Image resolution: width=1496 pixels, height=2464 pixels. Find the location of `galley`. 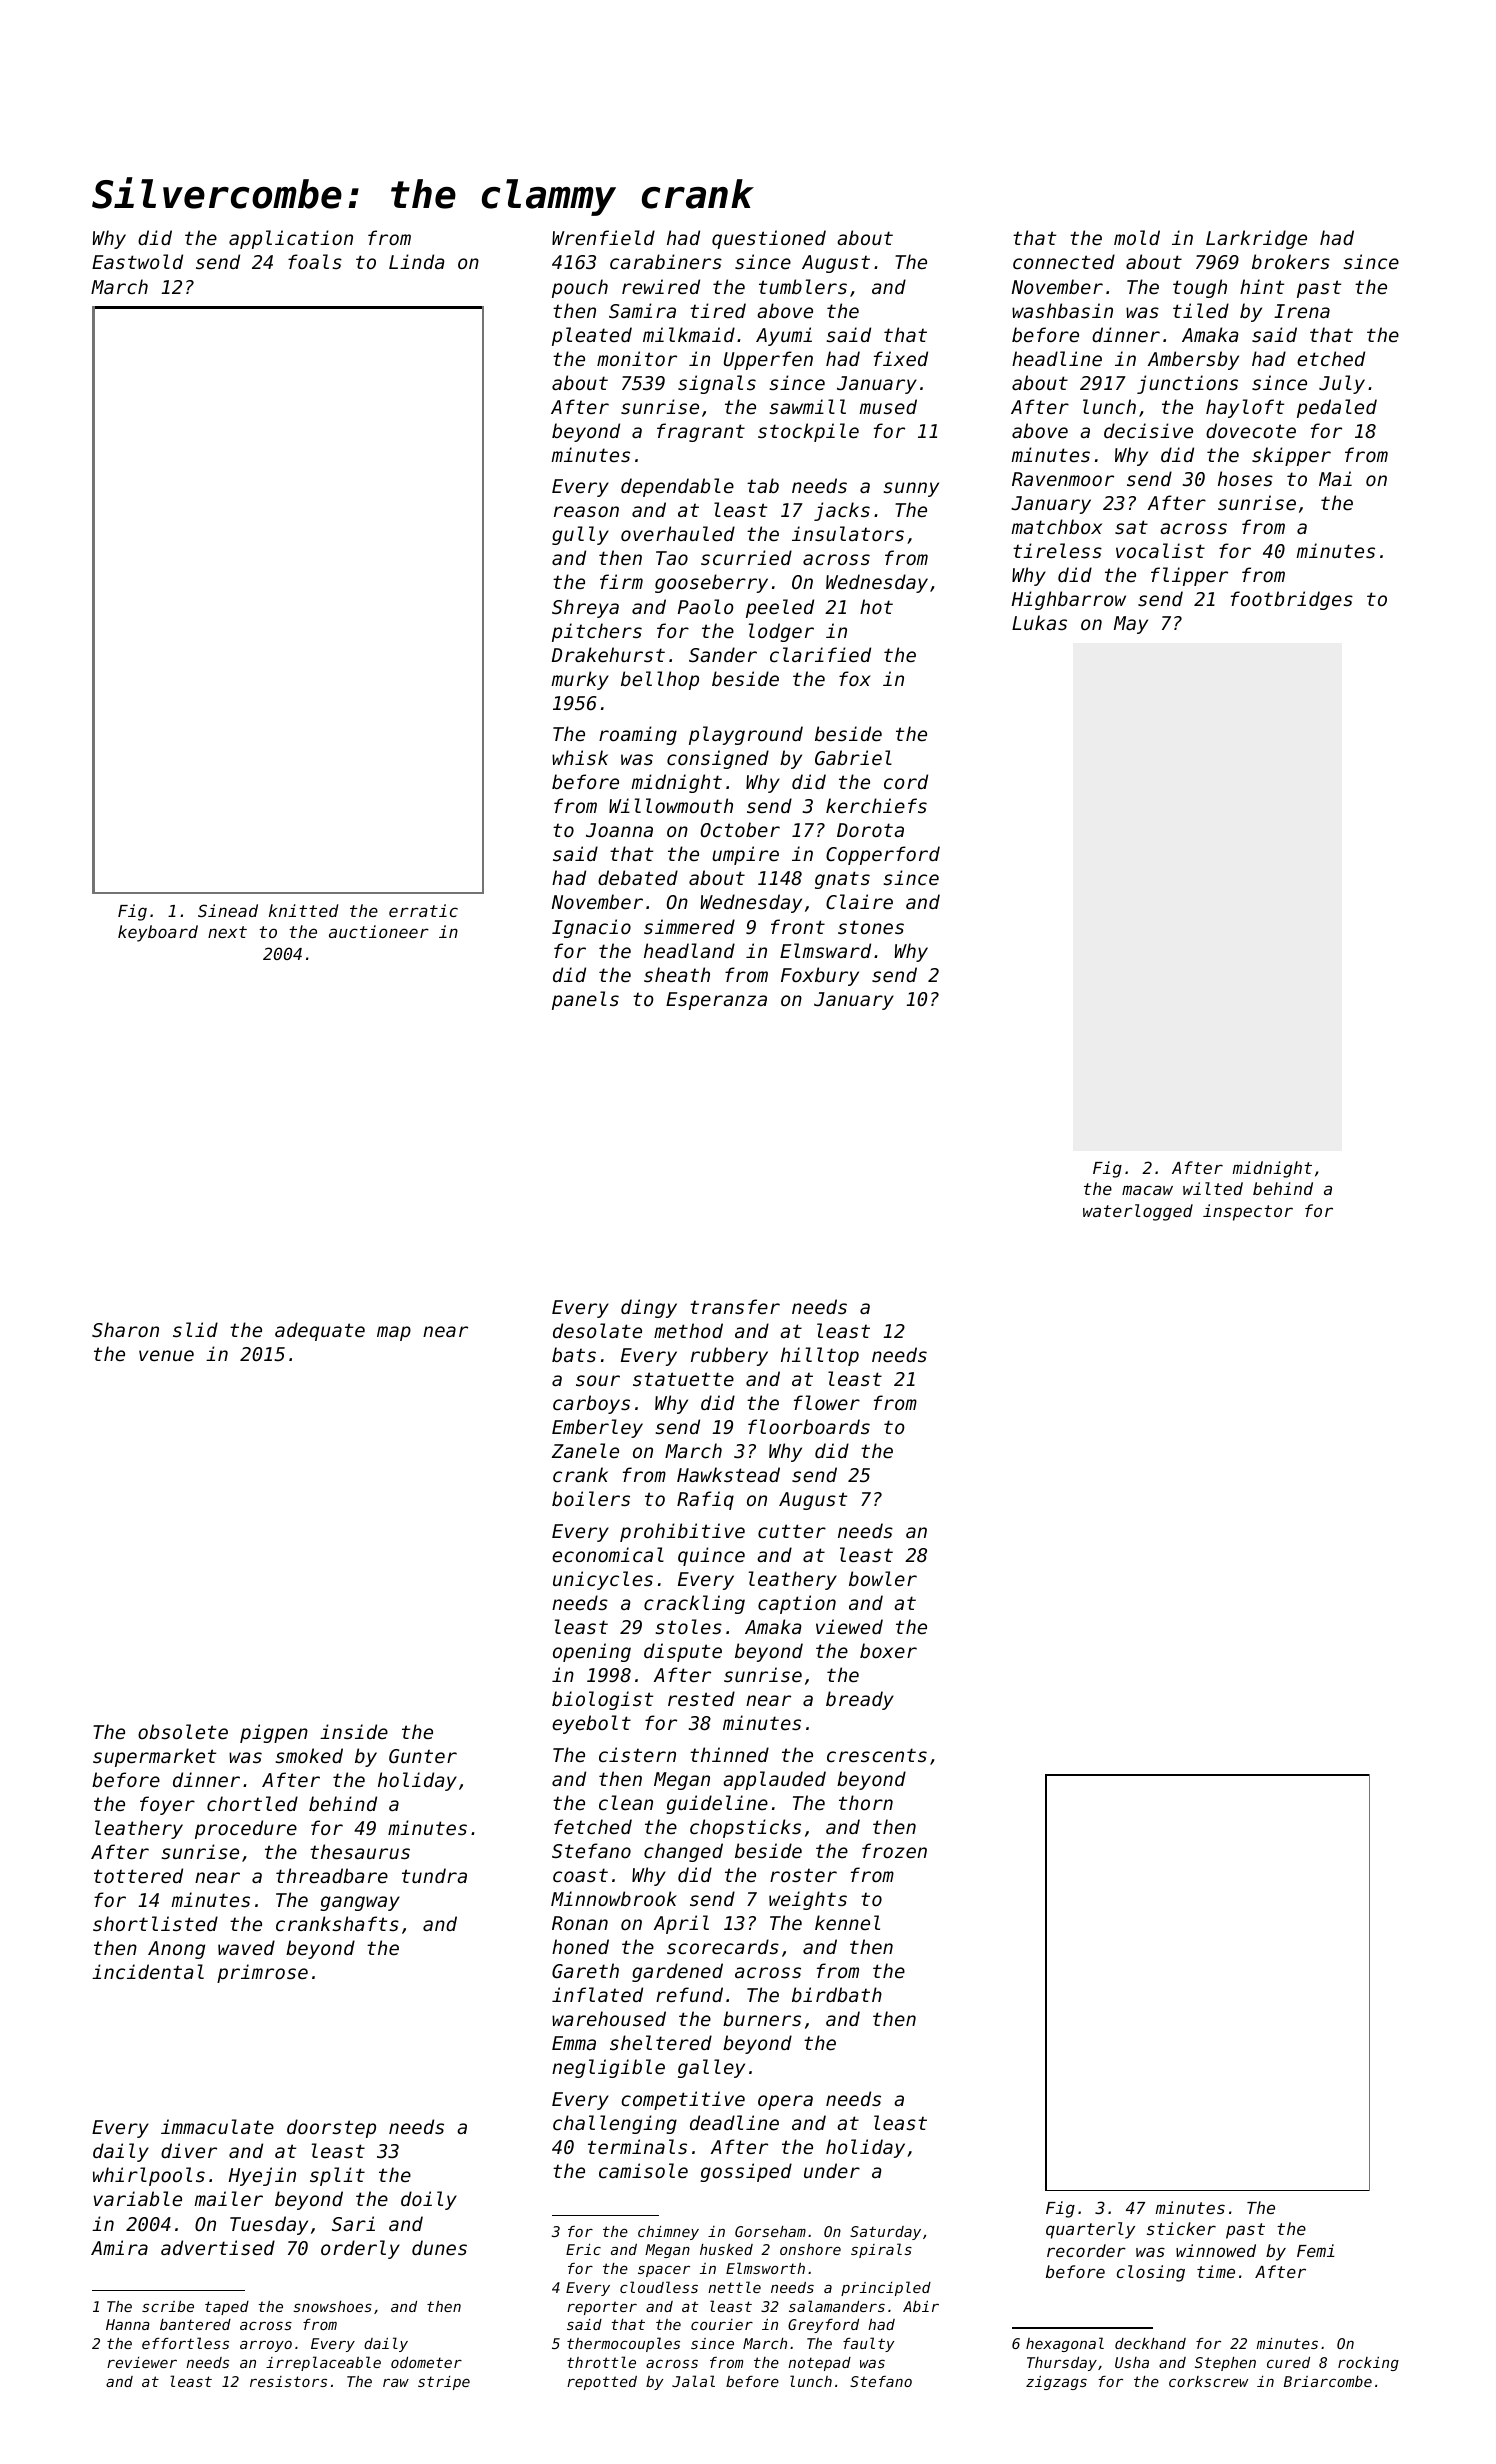

galley is located at coordinates (711, 2068).
